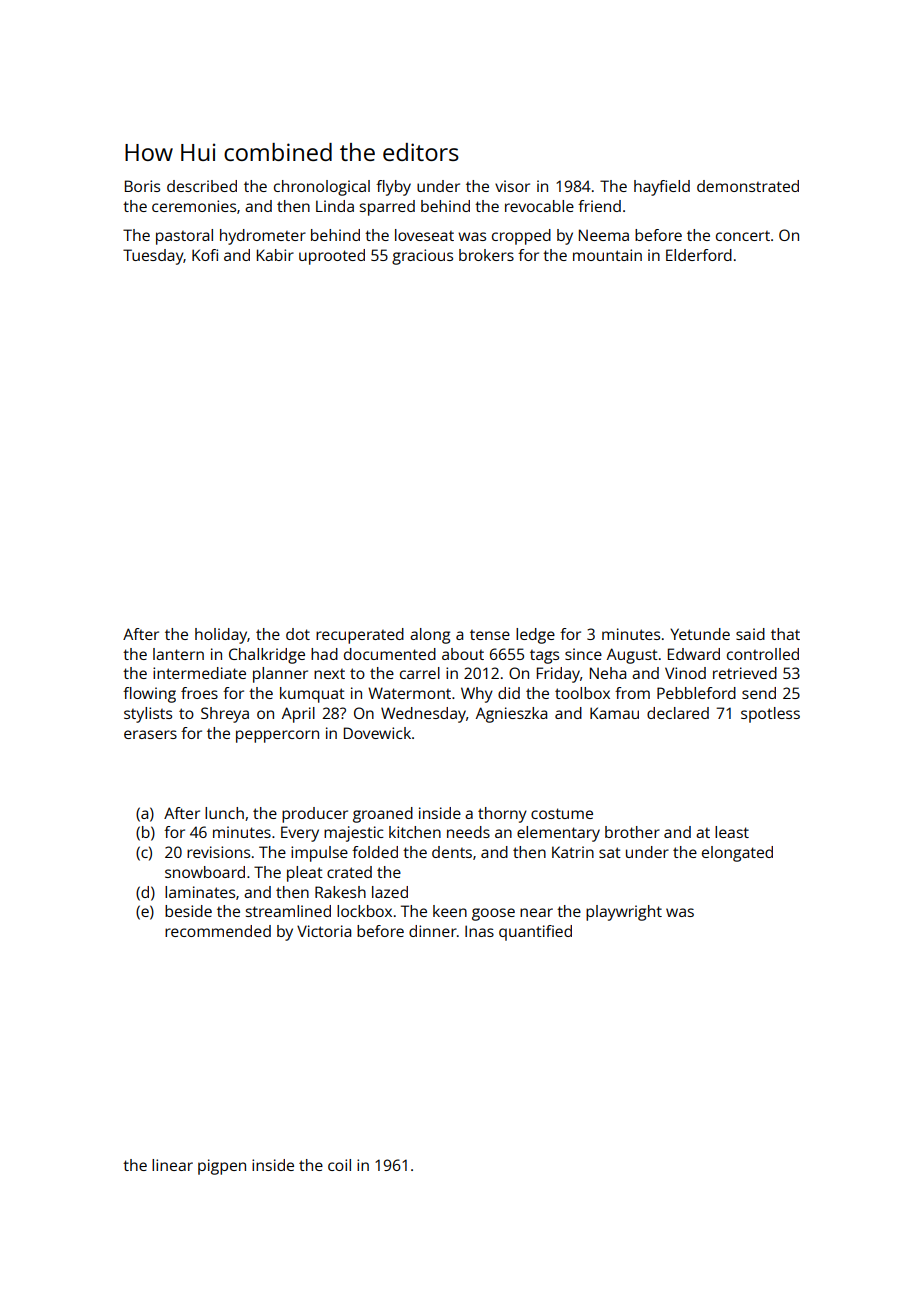 Image resolution: width=924 pixels, height=1314 pixels. I want to click on pigpen, so click(222, 1167).
